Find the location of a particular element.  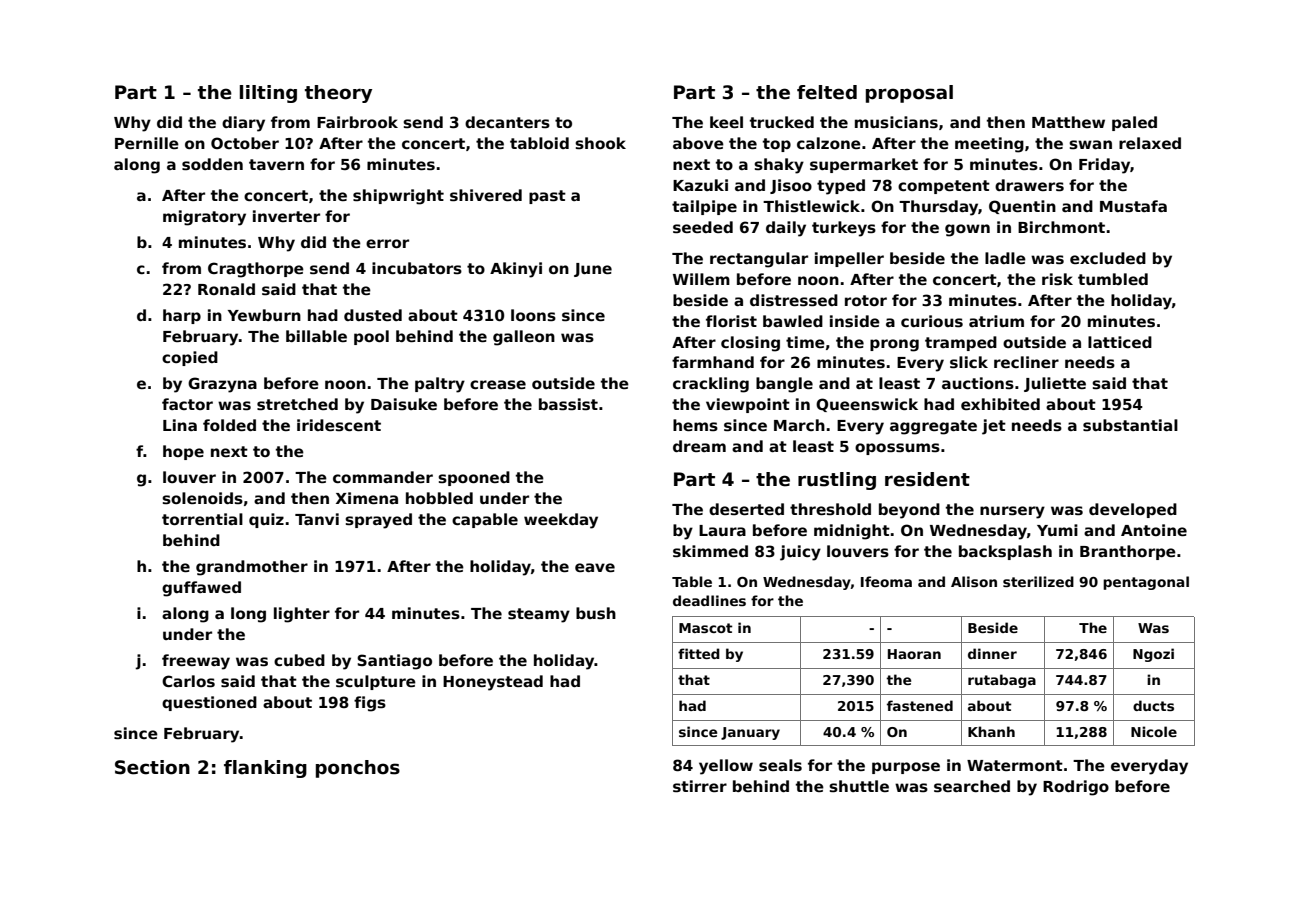

florist is located at coordinates (731, 321).
